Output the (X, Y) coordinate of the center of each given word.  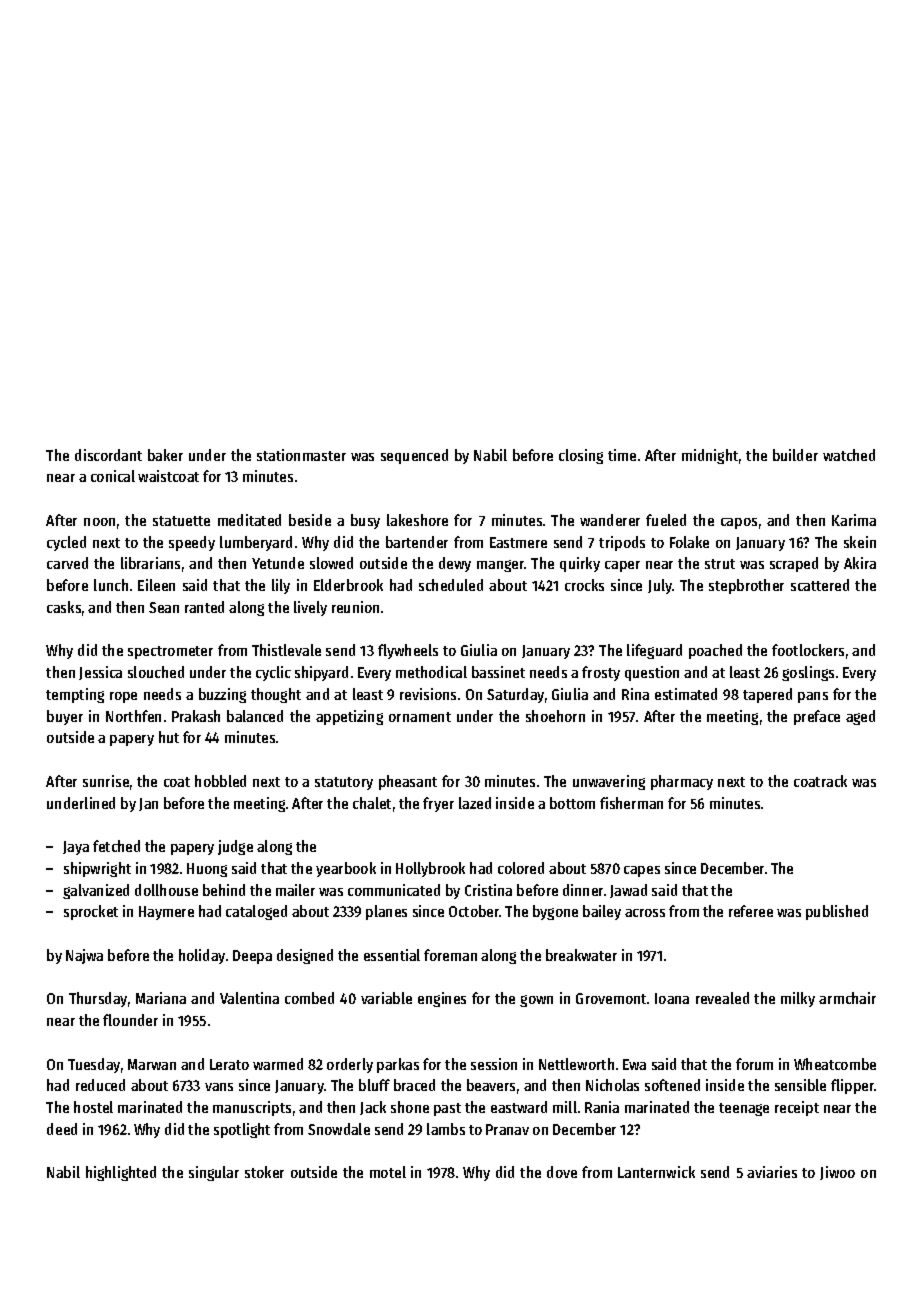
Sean (164, 607)
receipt (797, 1108)
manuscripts (252, 1108)
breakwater (581, 955)
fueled (666, 520)
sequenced (414, 456)
